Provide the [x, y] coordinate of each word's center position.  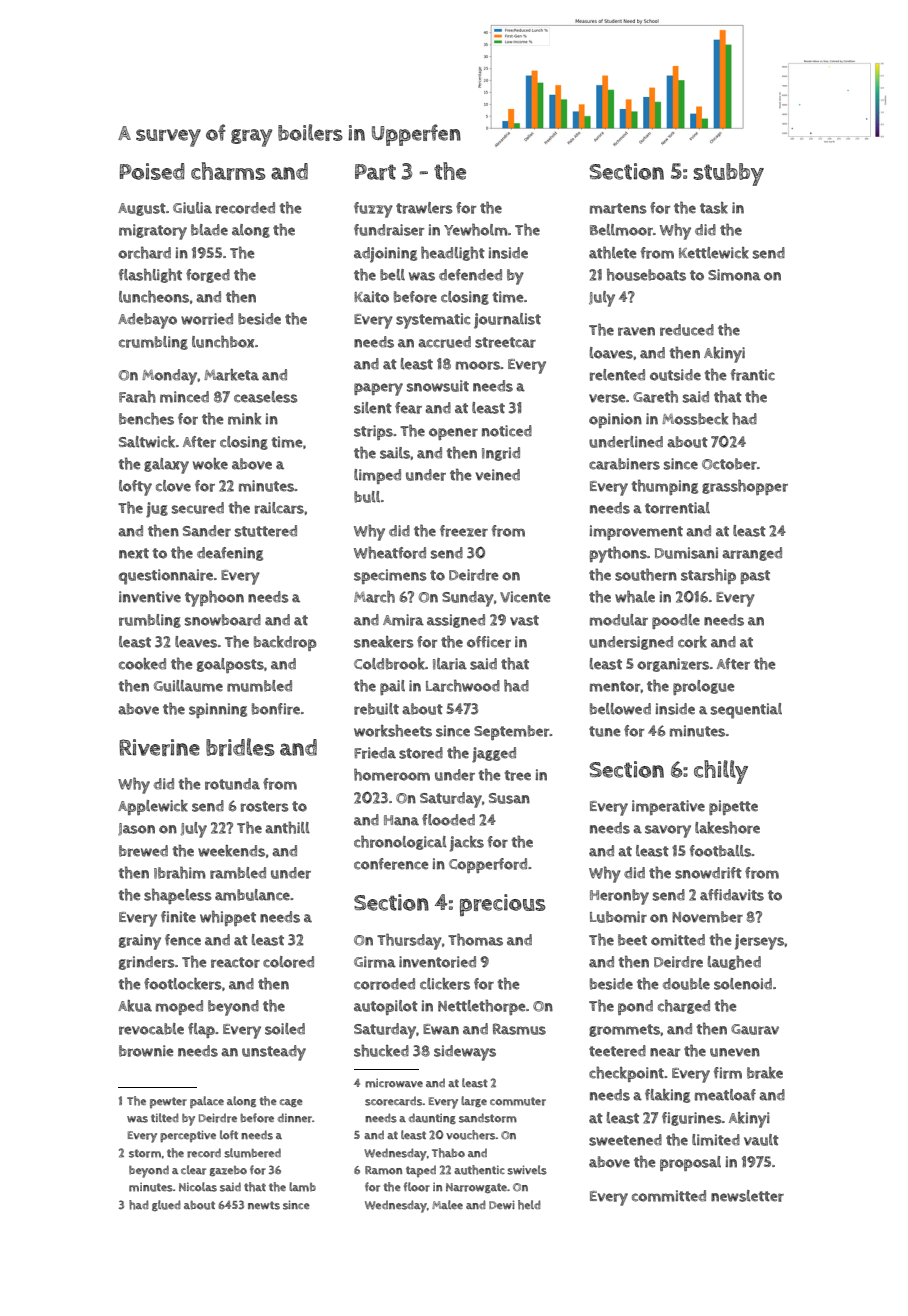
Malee [447, 1204]
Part [375, 172]
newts [264, 1205]
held [529, 1205]
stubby [728, 174]
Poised [152, 171]
